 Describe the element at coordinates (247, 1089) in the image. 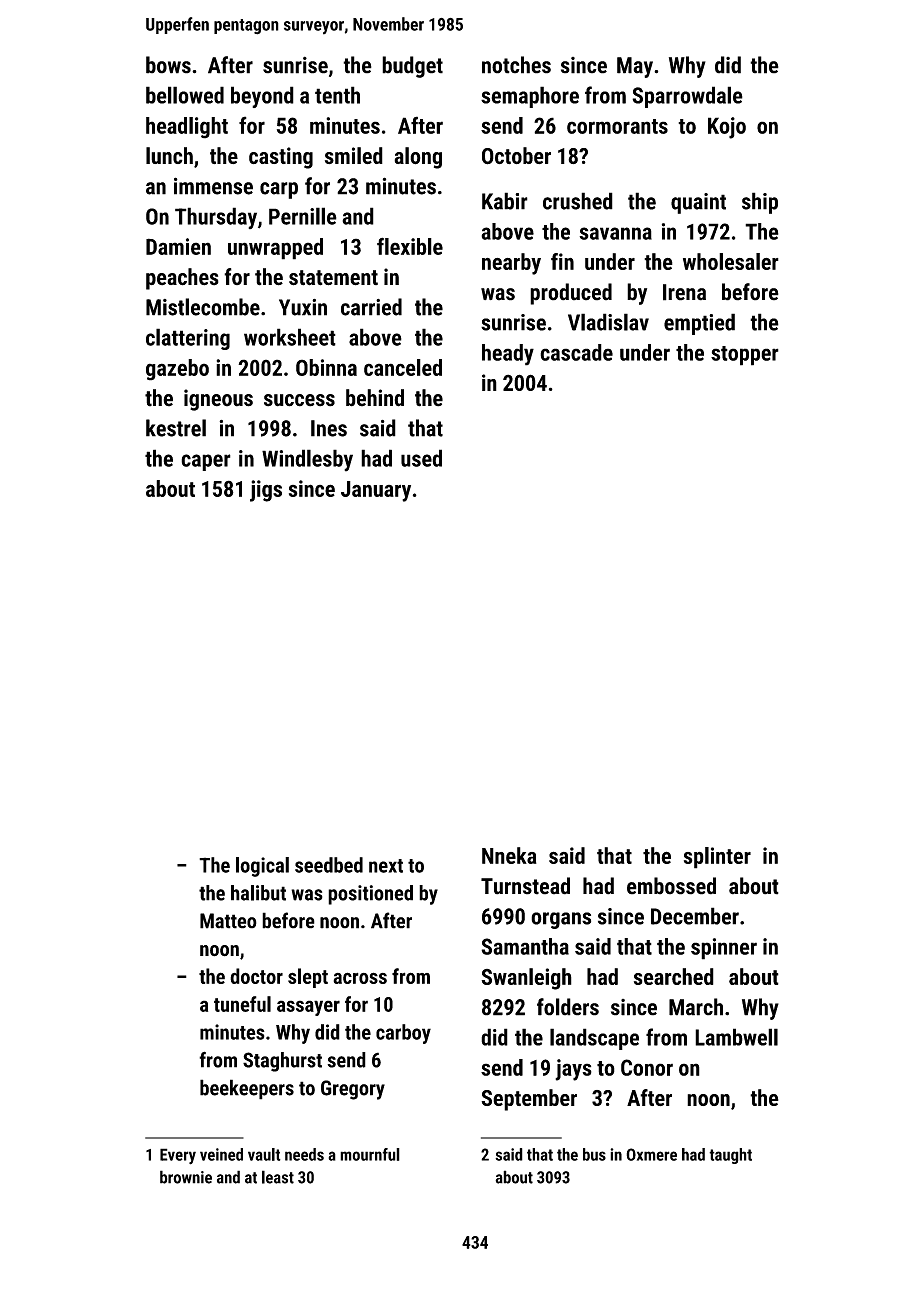

I see `beekeepers` at that location.
